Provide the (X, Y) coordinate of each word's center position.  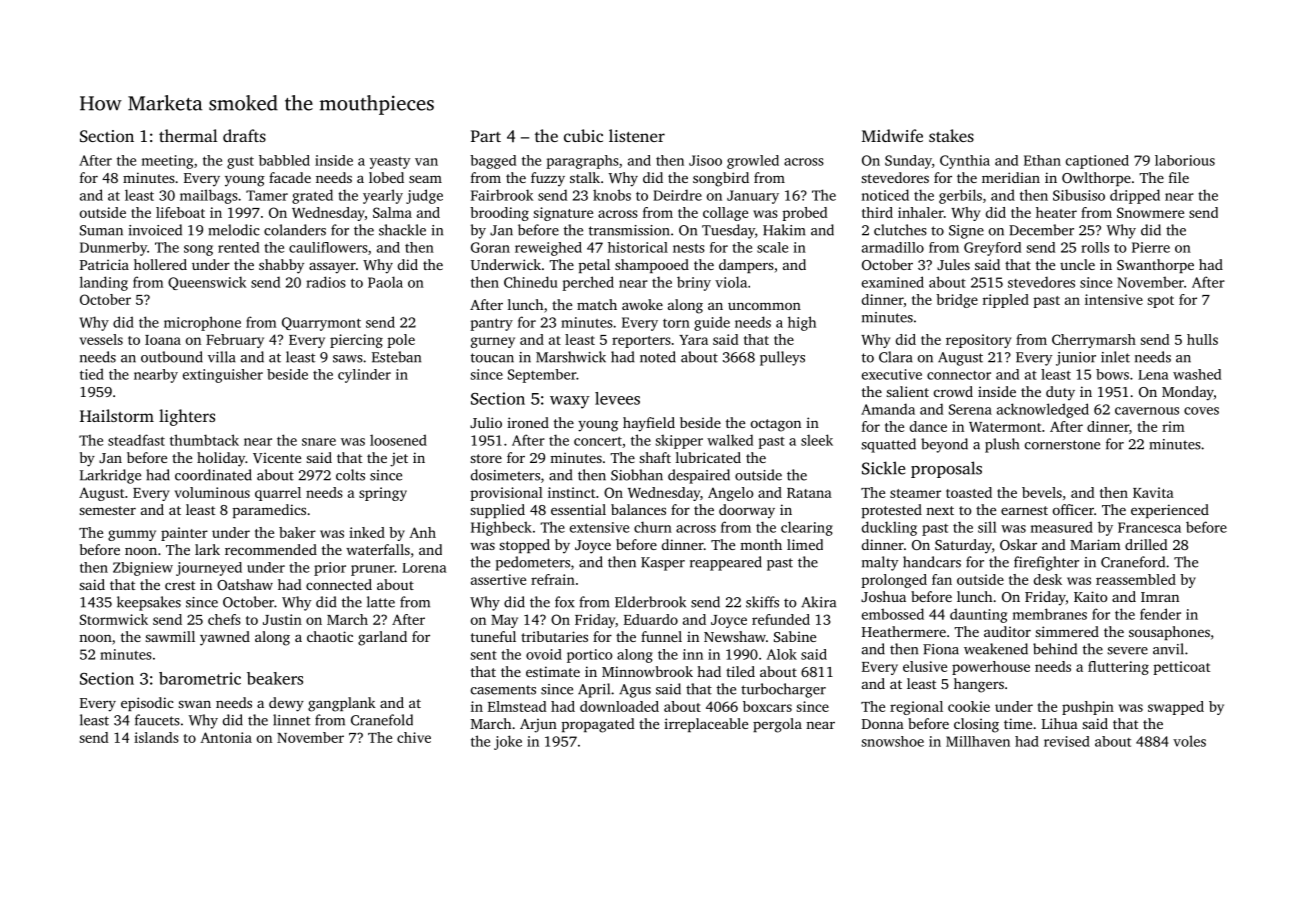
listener (637, 135)
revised (1067, 741)
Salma (392, 212)
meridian (1011, 177)
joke (508, 742)
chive (414, 737)
